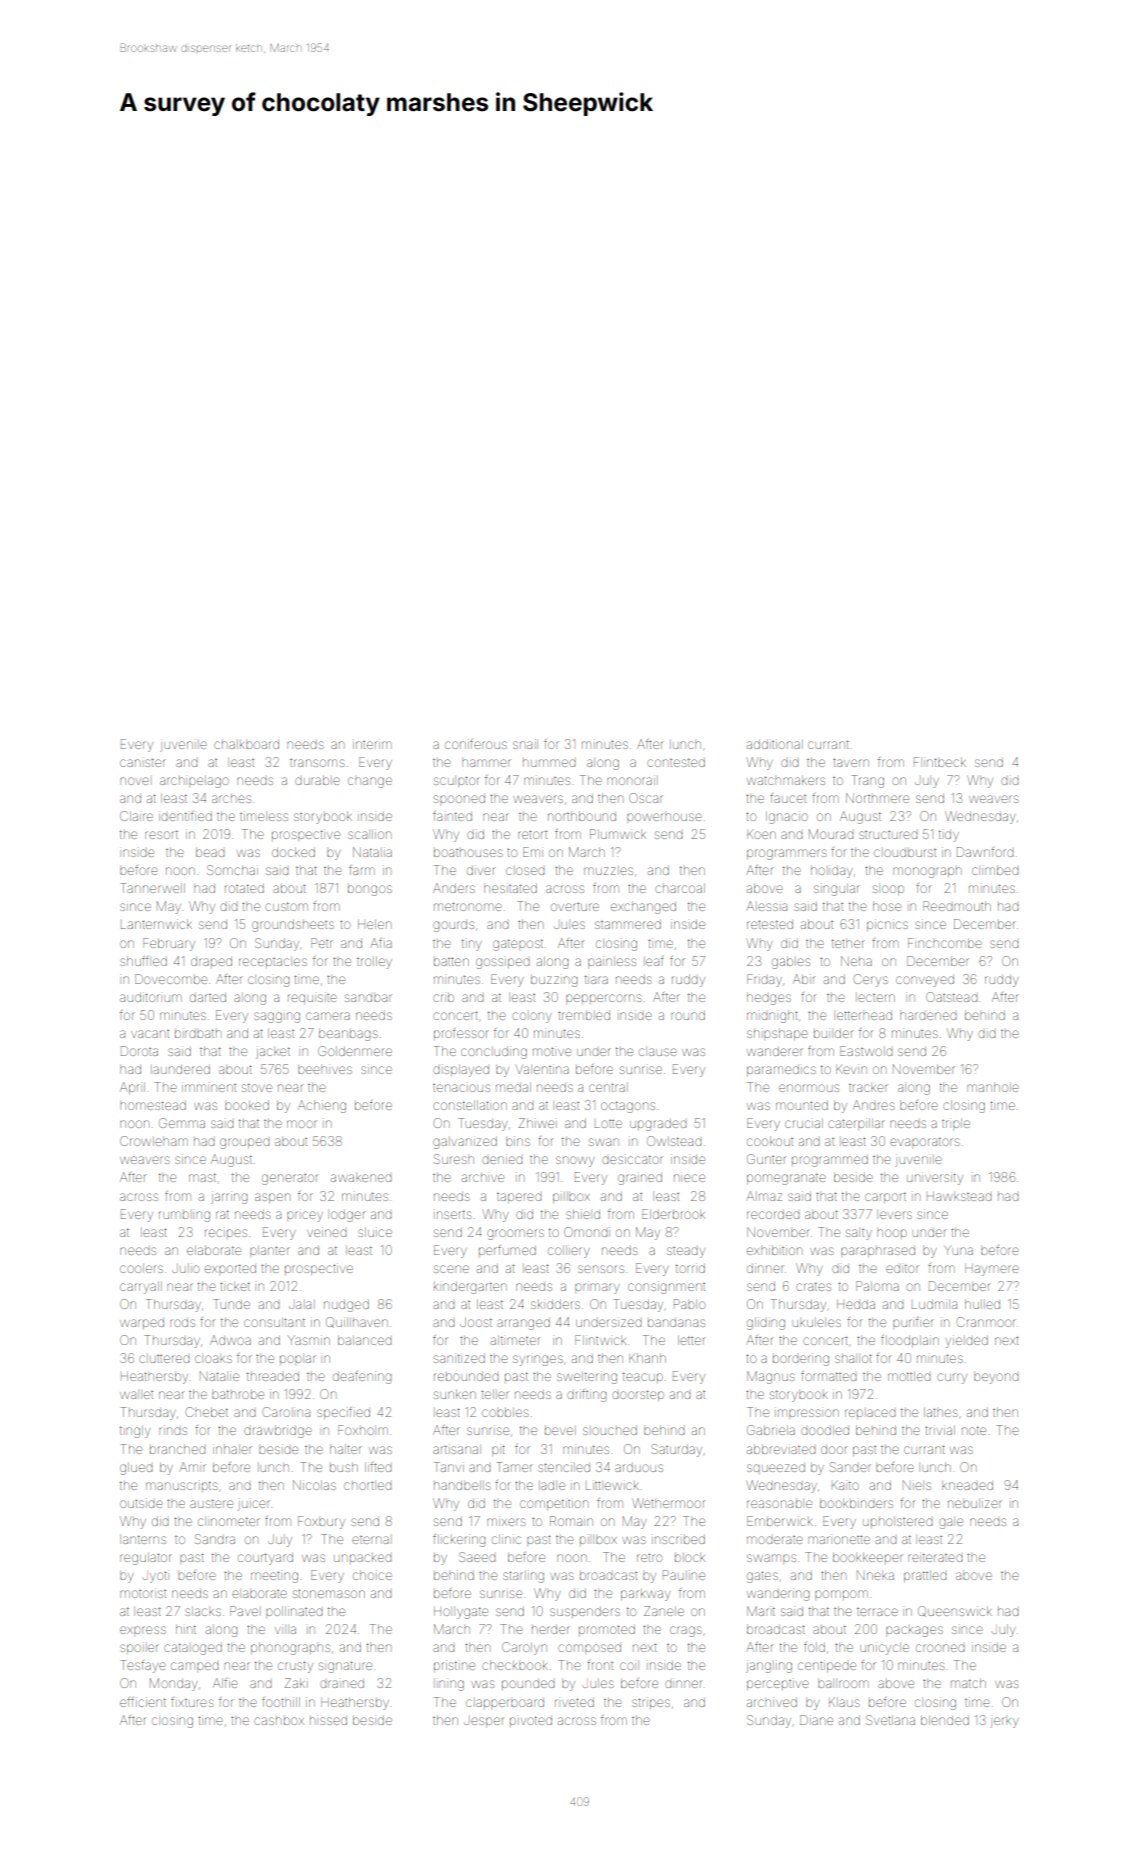 This page has height=1875, width=1139. Describe the element at coordinates (372, 1575) in the page. I see `choice` at that location.
